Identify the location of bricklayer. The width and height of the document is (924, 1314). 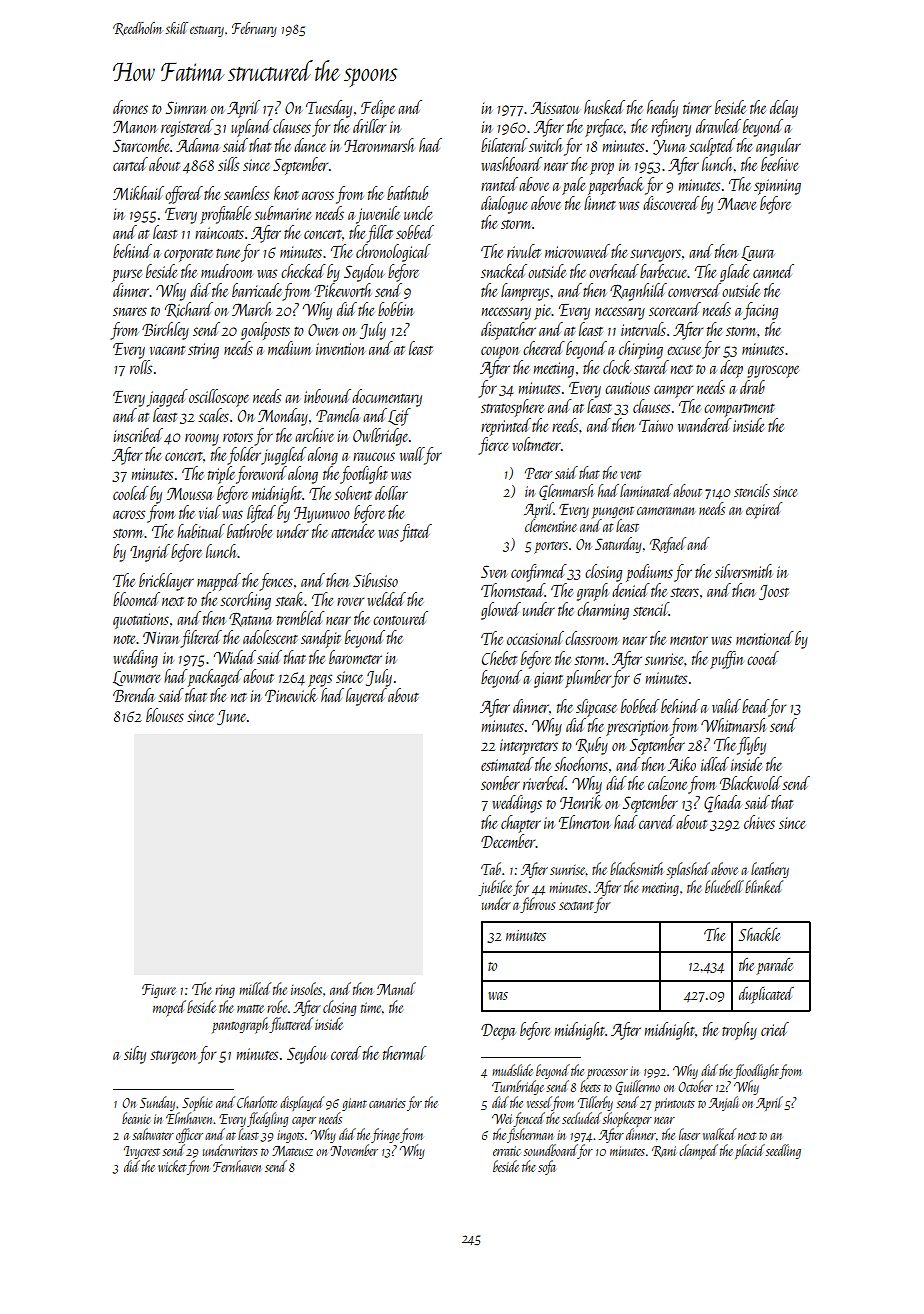
(166, 582).
